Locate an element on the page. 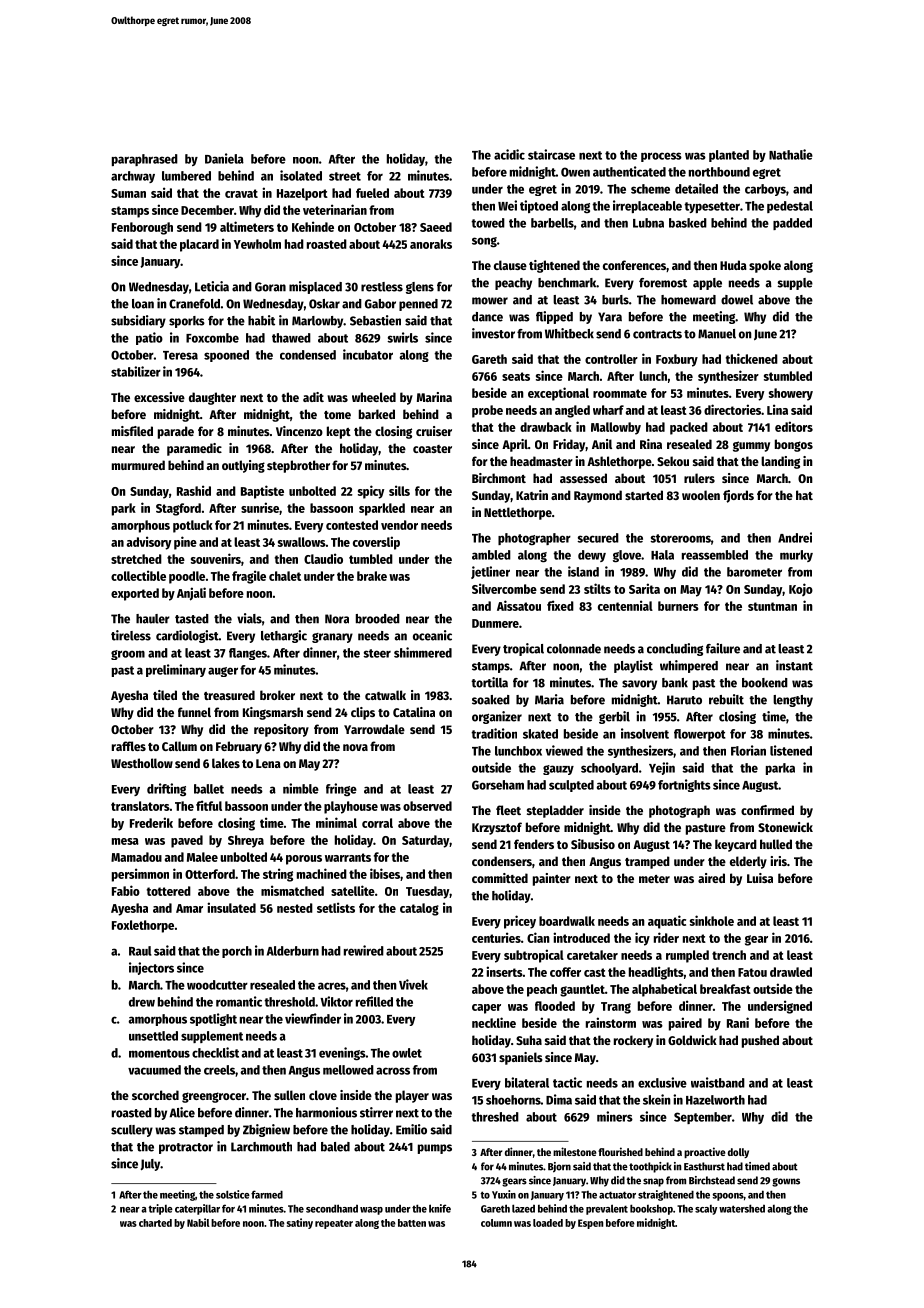  showery is located at coordinates (791, 394).
